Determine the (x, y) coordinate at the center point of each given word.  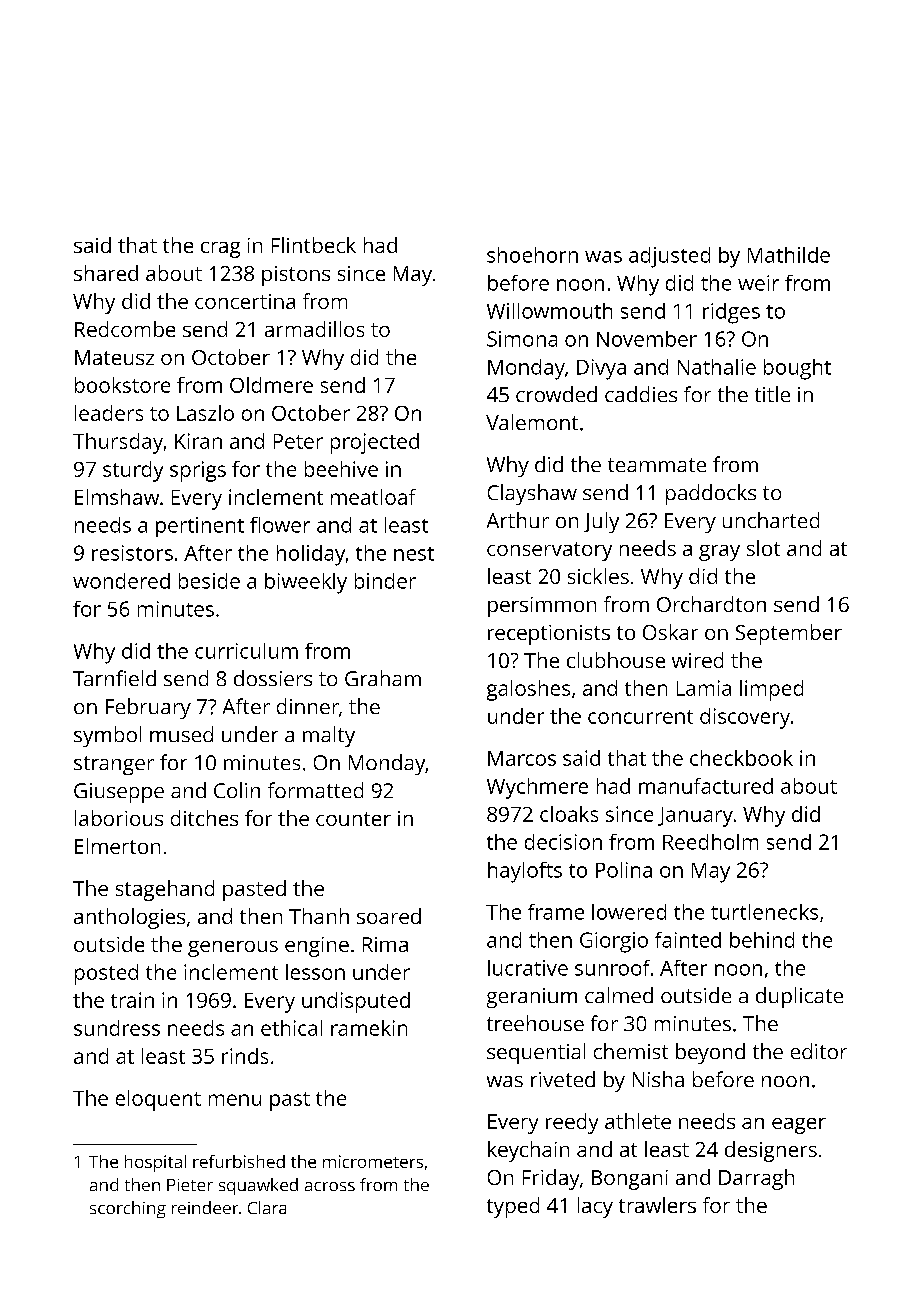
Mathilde (789, 255)
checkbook (741, 758)
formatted (315, 790)
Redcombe (125, 329)
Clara (267, 1207)
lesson (315, 972)
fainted (688, 940)
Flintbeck (314, 245)
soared (389, 916)
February (148, 708)
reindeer (205, 1207)
